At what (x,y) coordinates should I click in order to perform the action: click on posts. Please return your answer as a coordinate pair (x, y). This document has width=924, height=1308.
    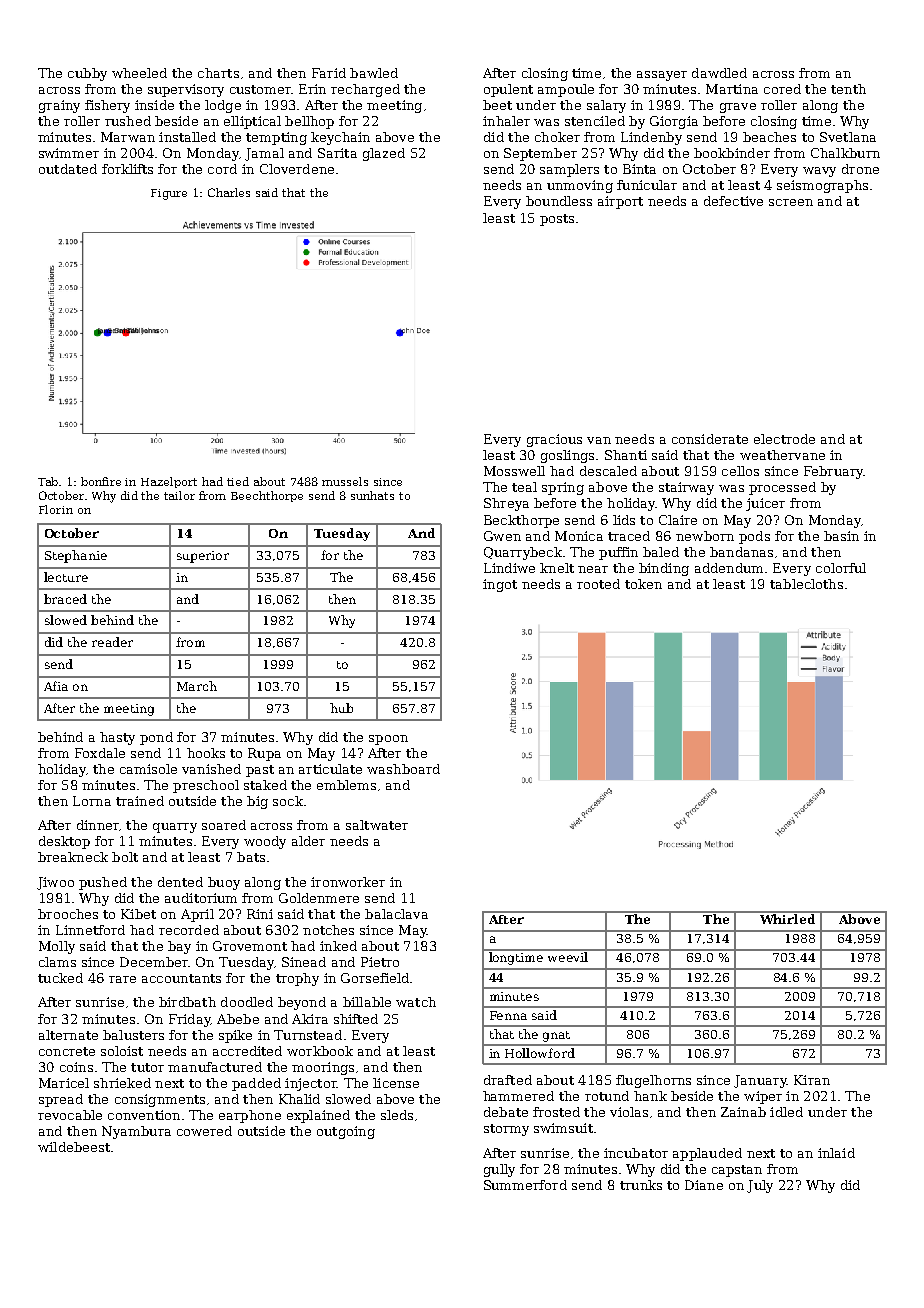
    Looking at the image, I should click on (557, 220).
